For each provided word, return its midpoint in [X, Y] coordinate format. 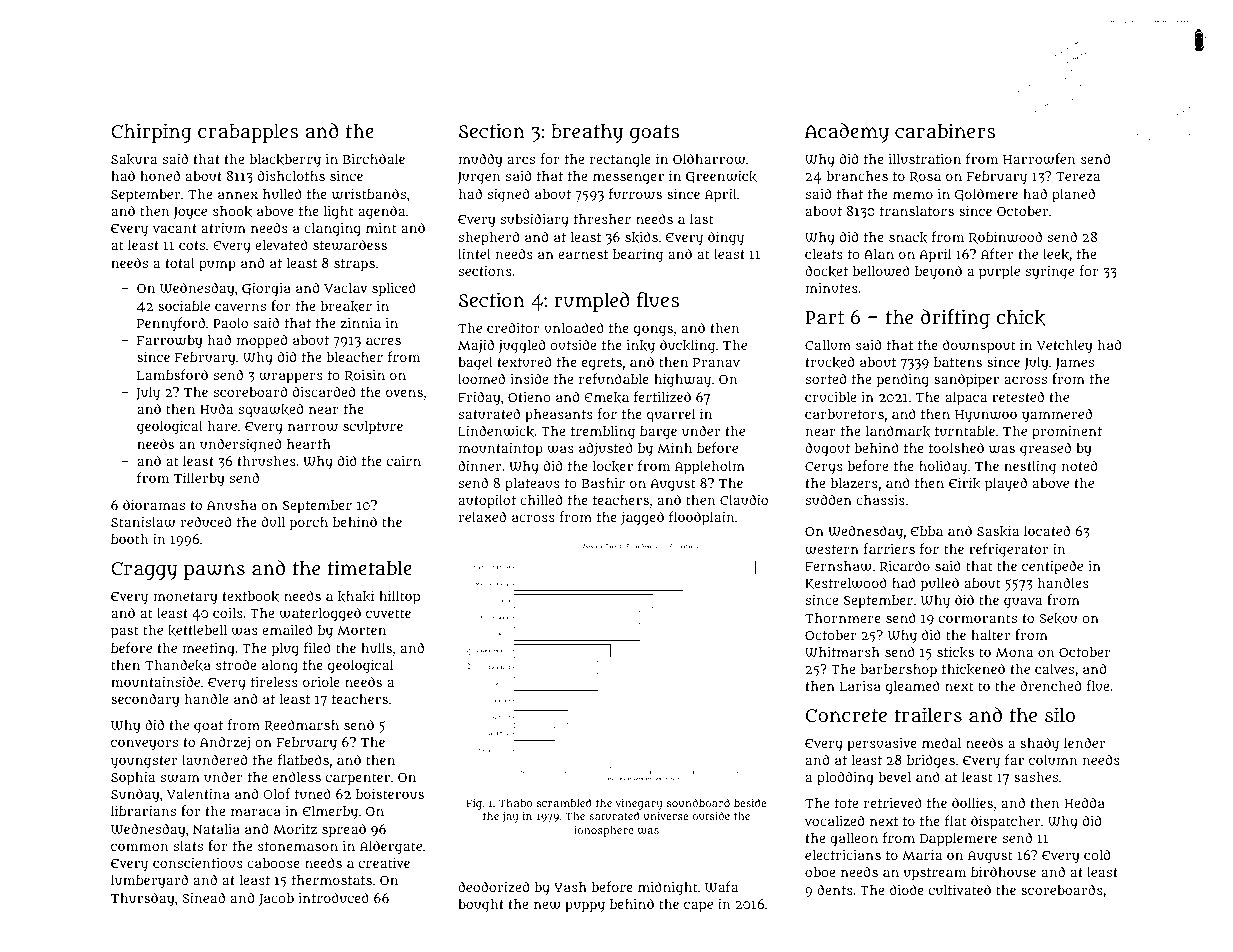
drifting [955, 319]
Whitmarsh [842, 652]
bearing [638, 255]
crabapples [248, 133]
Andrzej [225, 743]
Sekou [1058, 618]
